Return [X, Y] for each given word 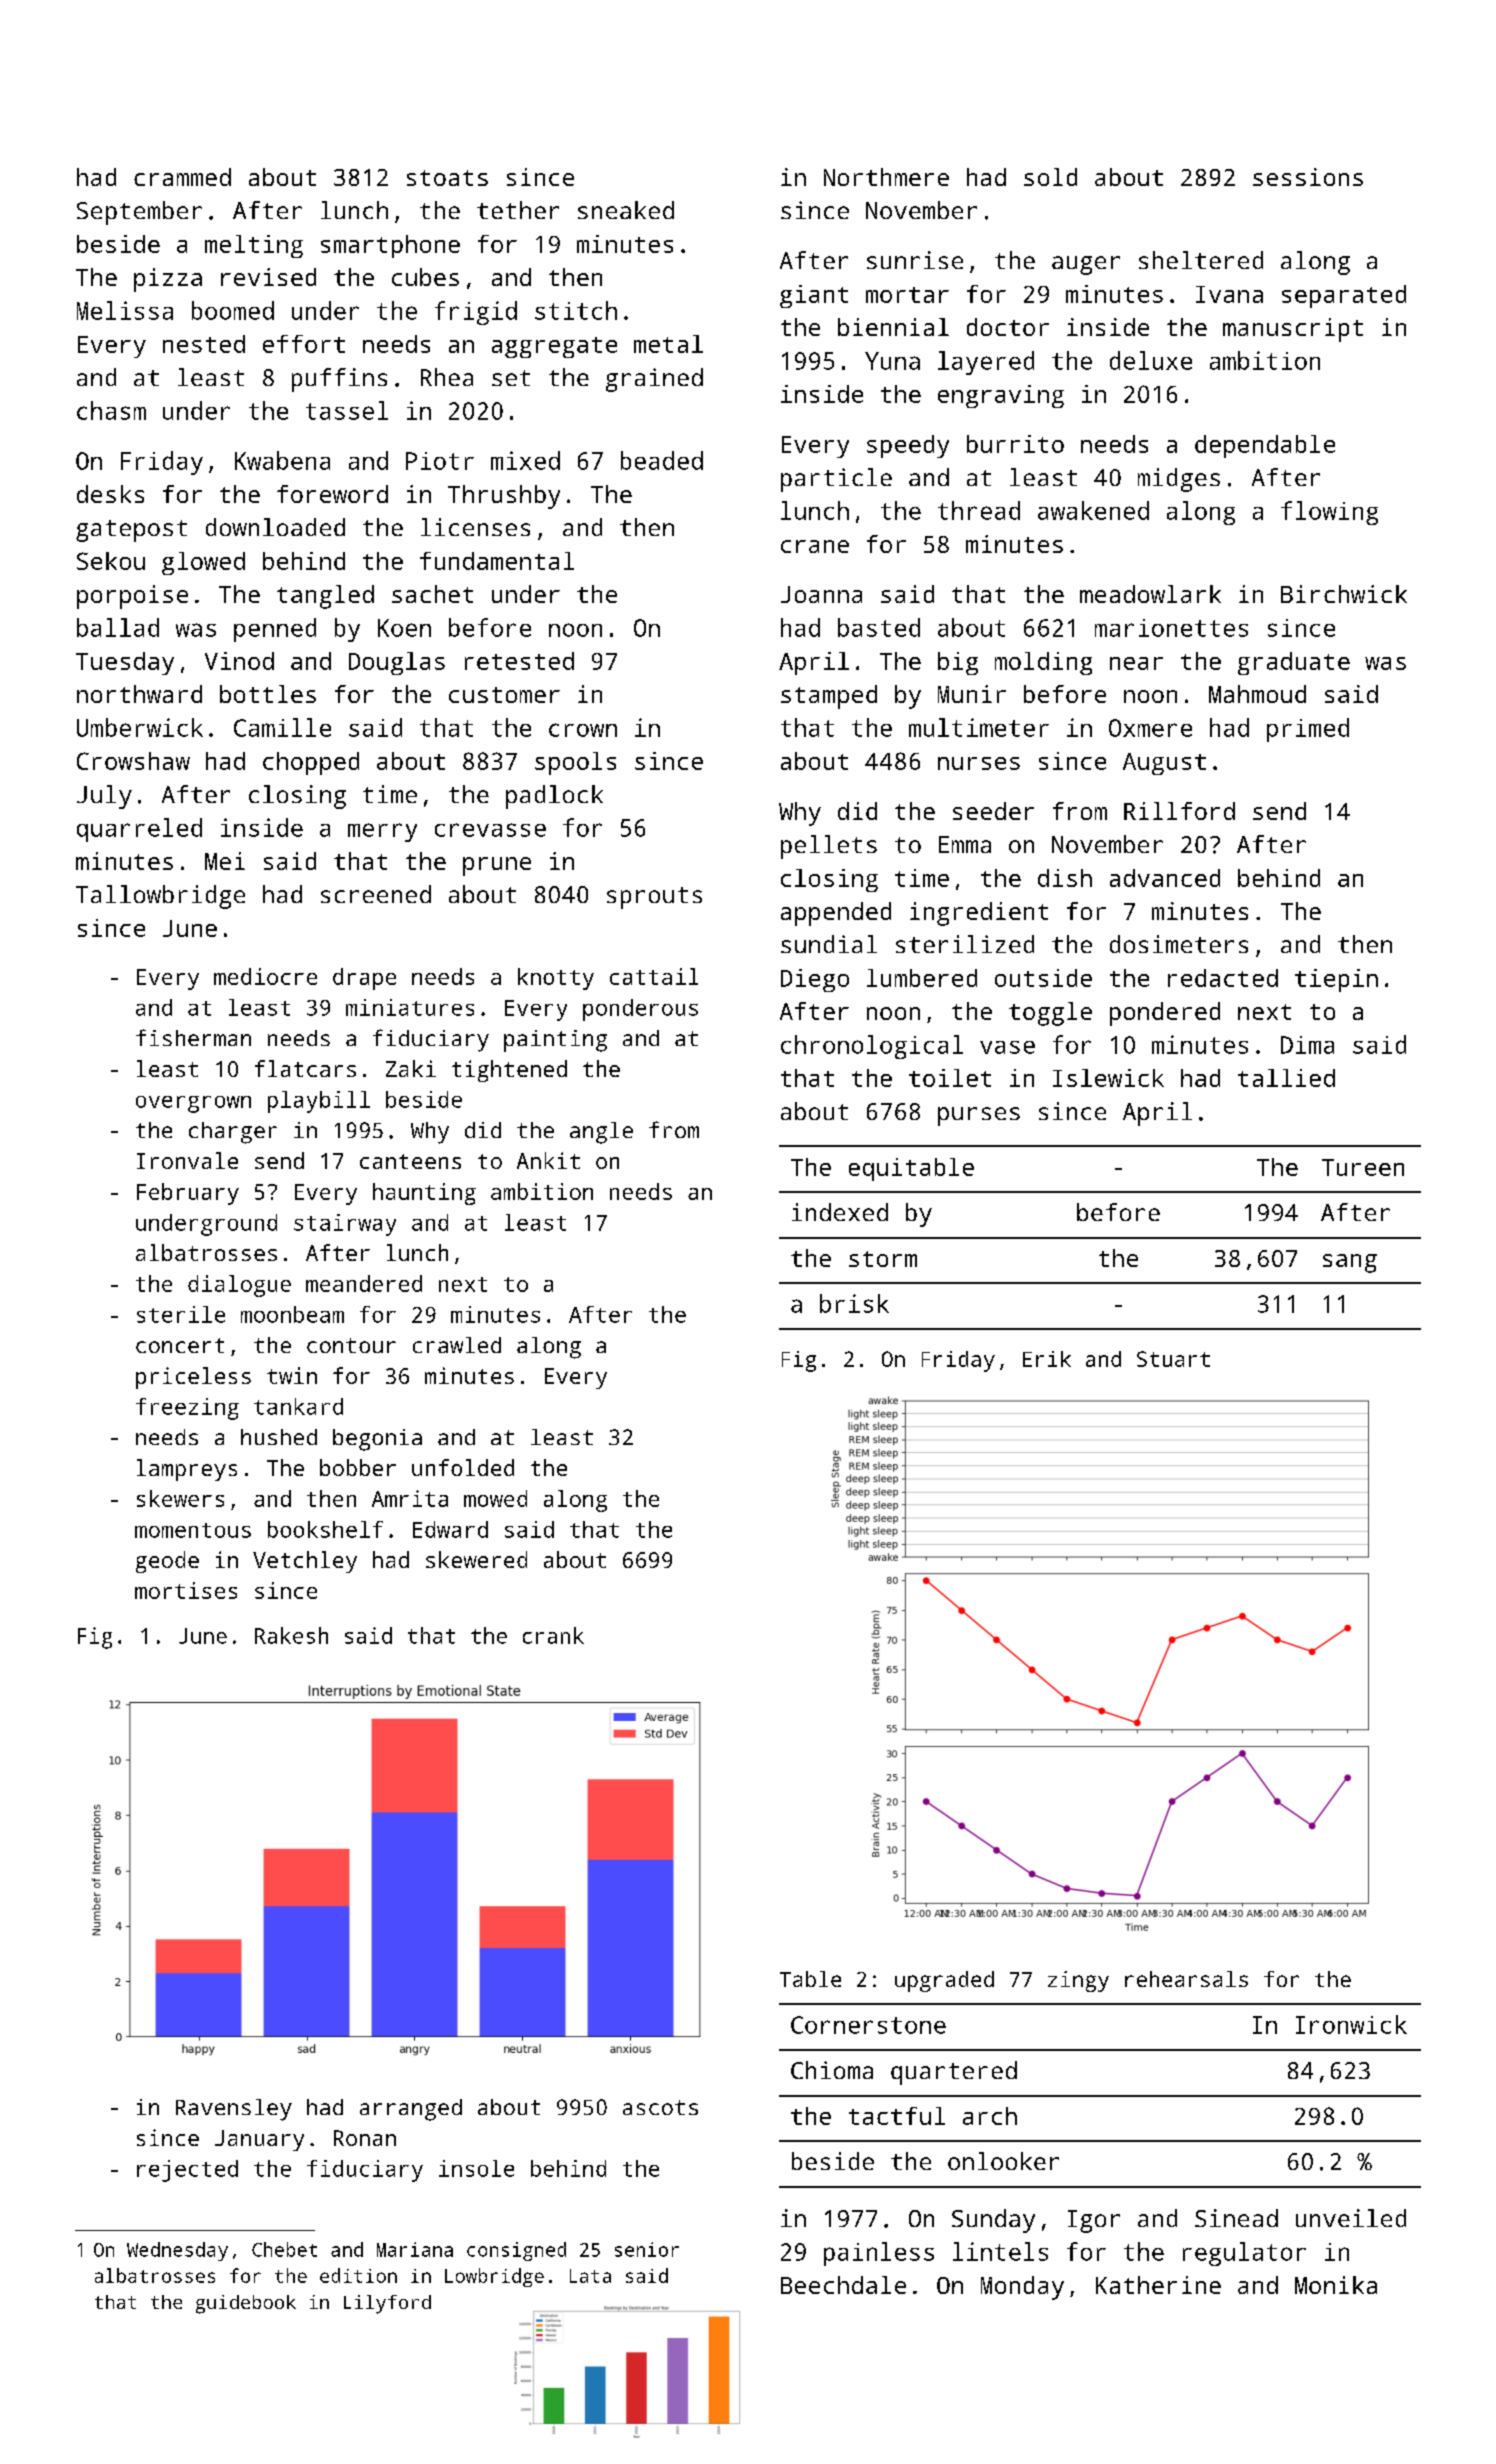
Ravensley [234, 2110]
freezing [187, 1409]
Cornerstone [868, 2025]
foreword [332, 494]
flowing [1329, 513]
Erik [1047, 1359]
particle [836, 480]
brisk [854, 1303]
